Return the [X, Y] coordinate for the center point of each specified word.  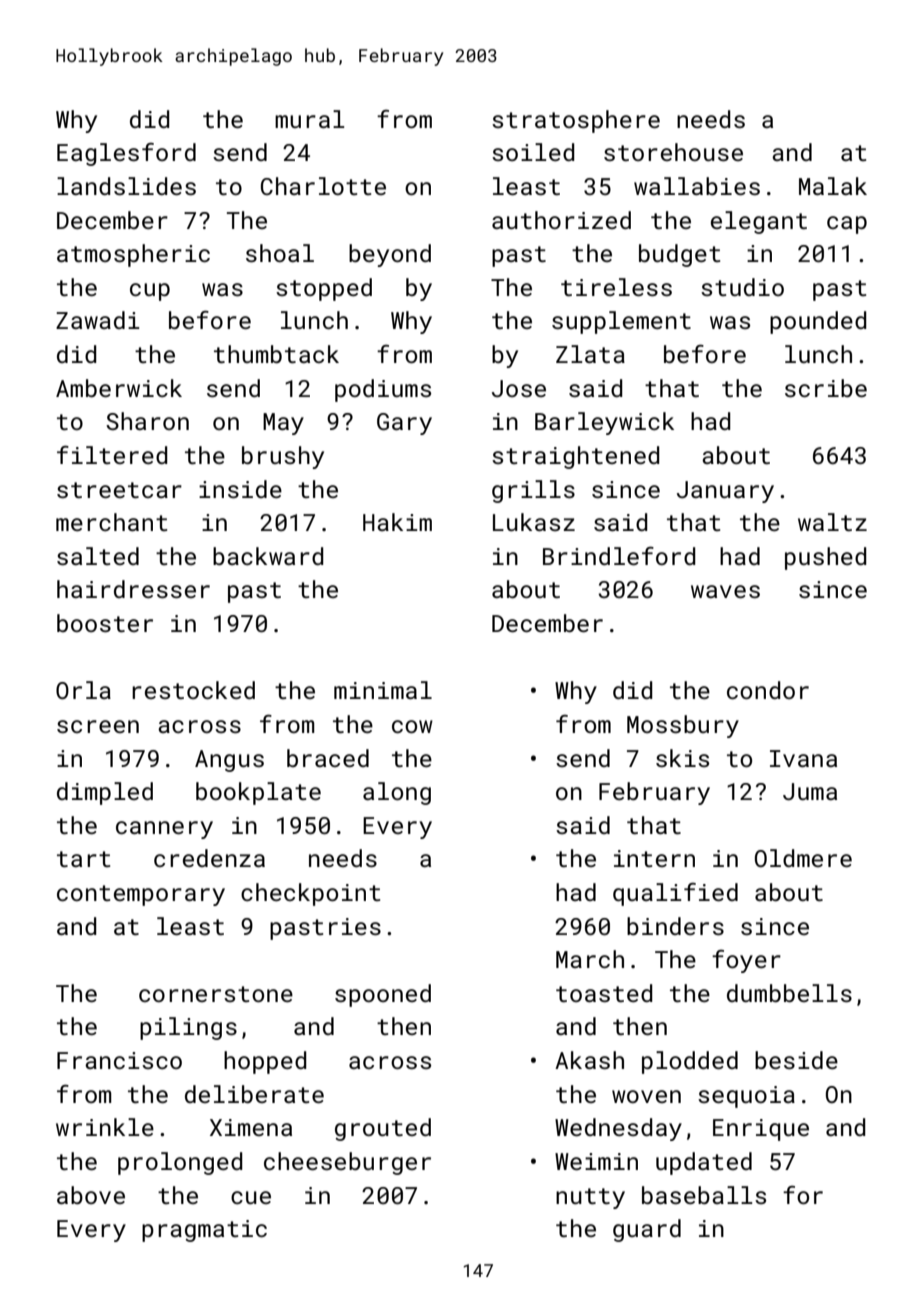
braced [328, 758]
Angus [229, 761]
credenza [209, 858]
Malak [833, 186]
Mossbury [683, 726]
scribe [826, 388]
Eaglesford [126, 154]
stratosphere [576, 121]
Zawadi [98, 320]
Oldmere [803, 858]
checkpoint [310, 894]
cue [251, 1197]
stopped [324, 289]
